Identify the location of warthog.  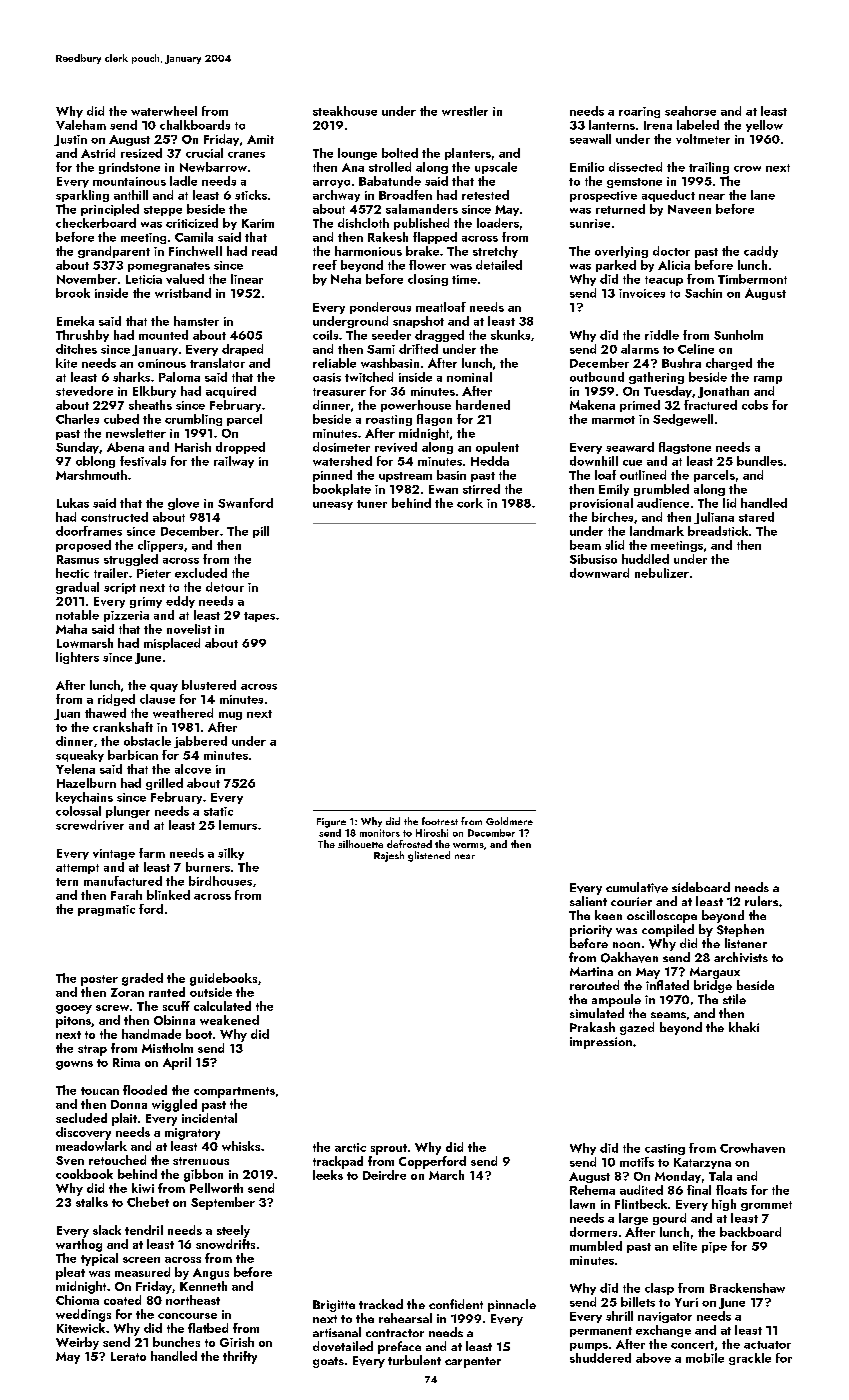
(79, 1245).
